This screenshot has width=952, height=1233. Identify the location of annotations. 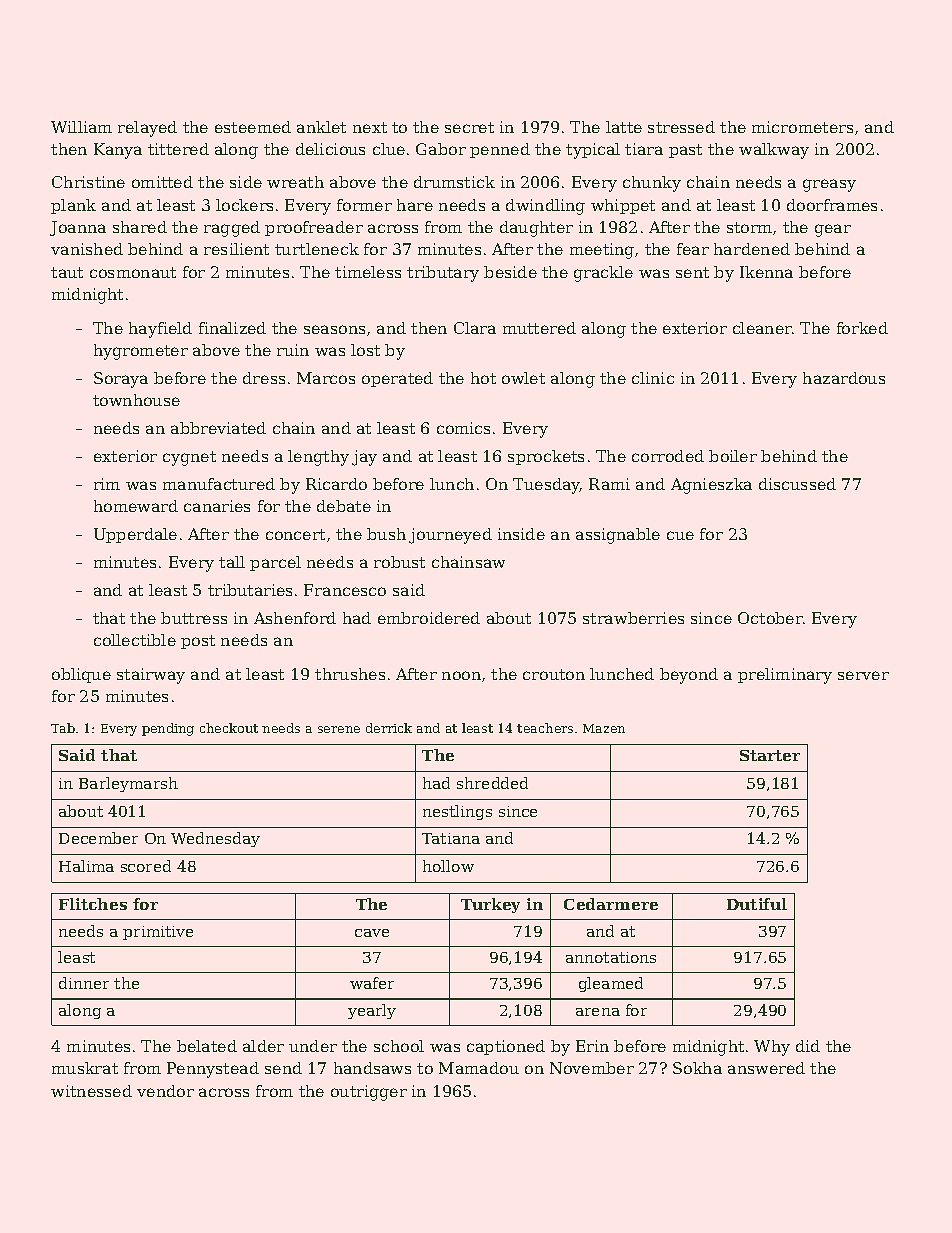
(611, 957).
